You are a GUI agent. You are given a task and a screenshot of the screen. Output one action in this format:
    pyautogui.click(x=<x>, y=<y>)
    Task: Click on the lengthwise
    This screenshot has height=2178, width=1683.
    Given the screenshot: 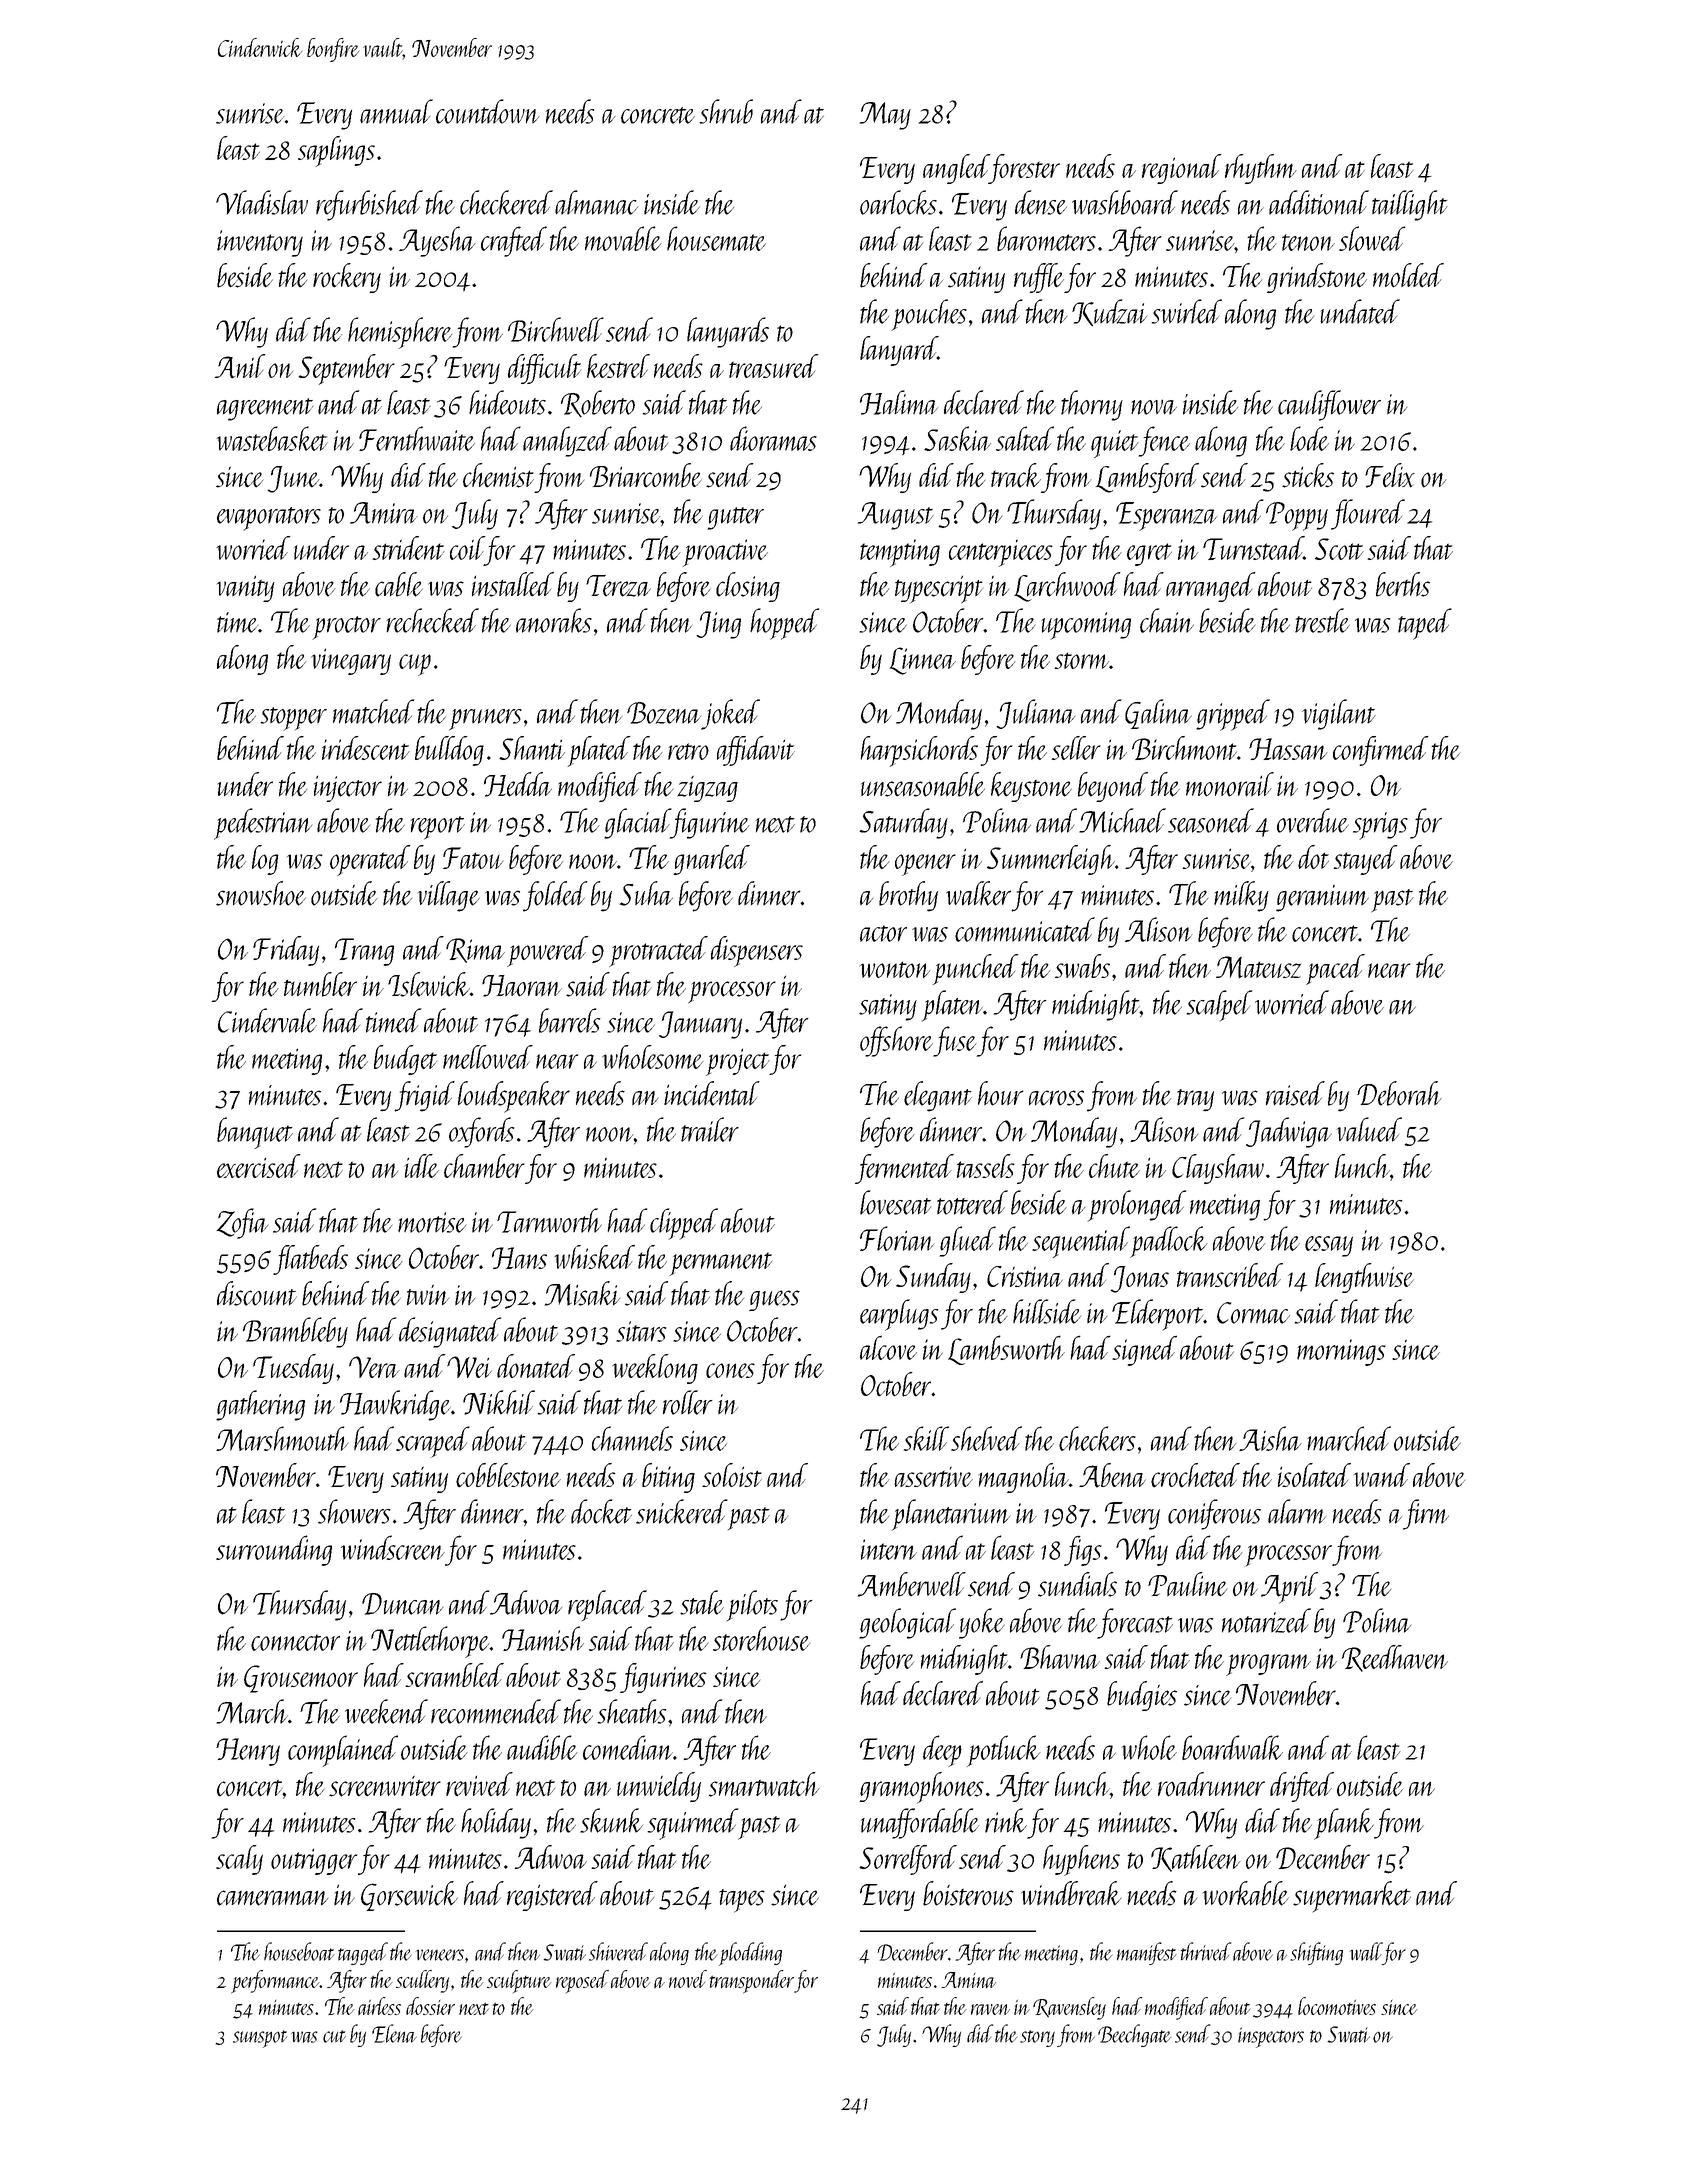 What is the action you would take?
    pyautogui.click(x=1364, y=1278)
